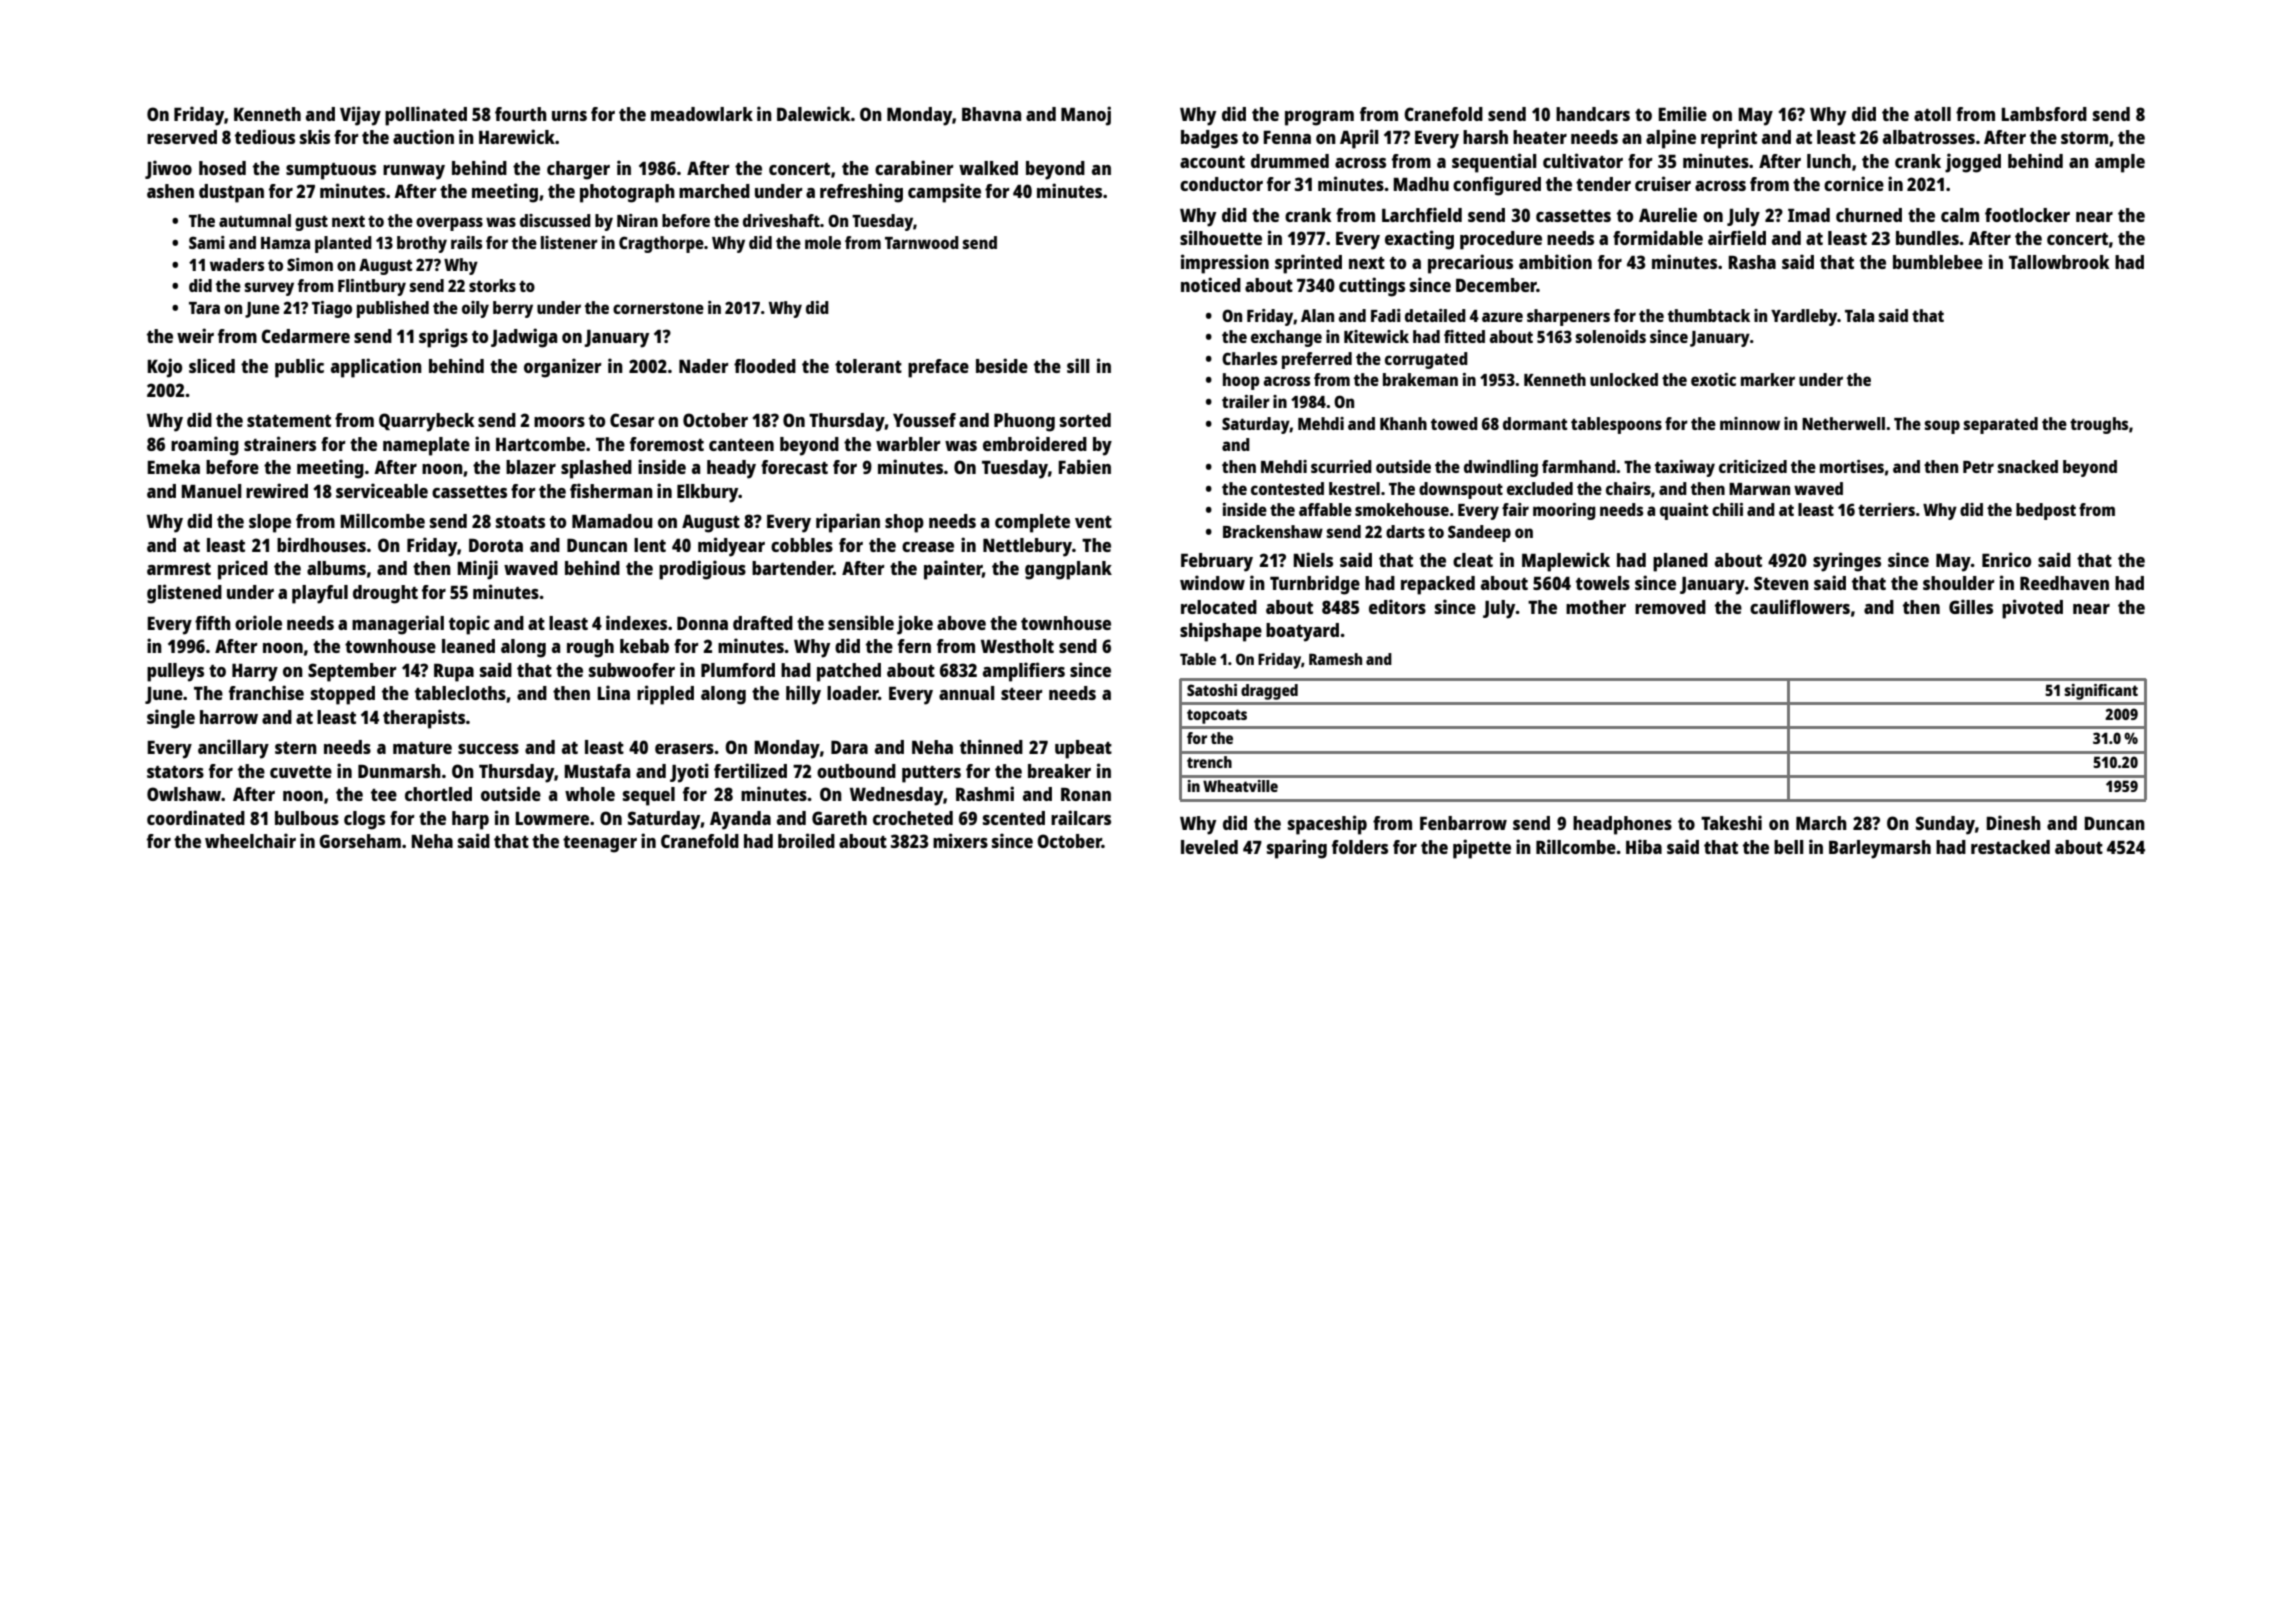 The image size is (2292, 1620). I want to click on chairs, so click(1628, 488).
